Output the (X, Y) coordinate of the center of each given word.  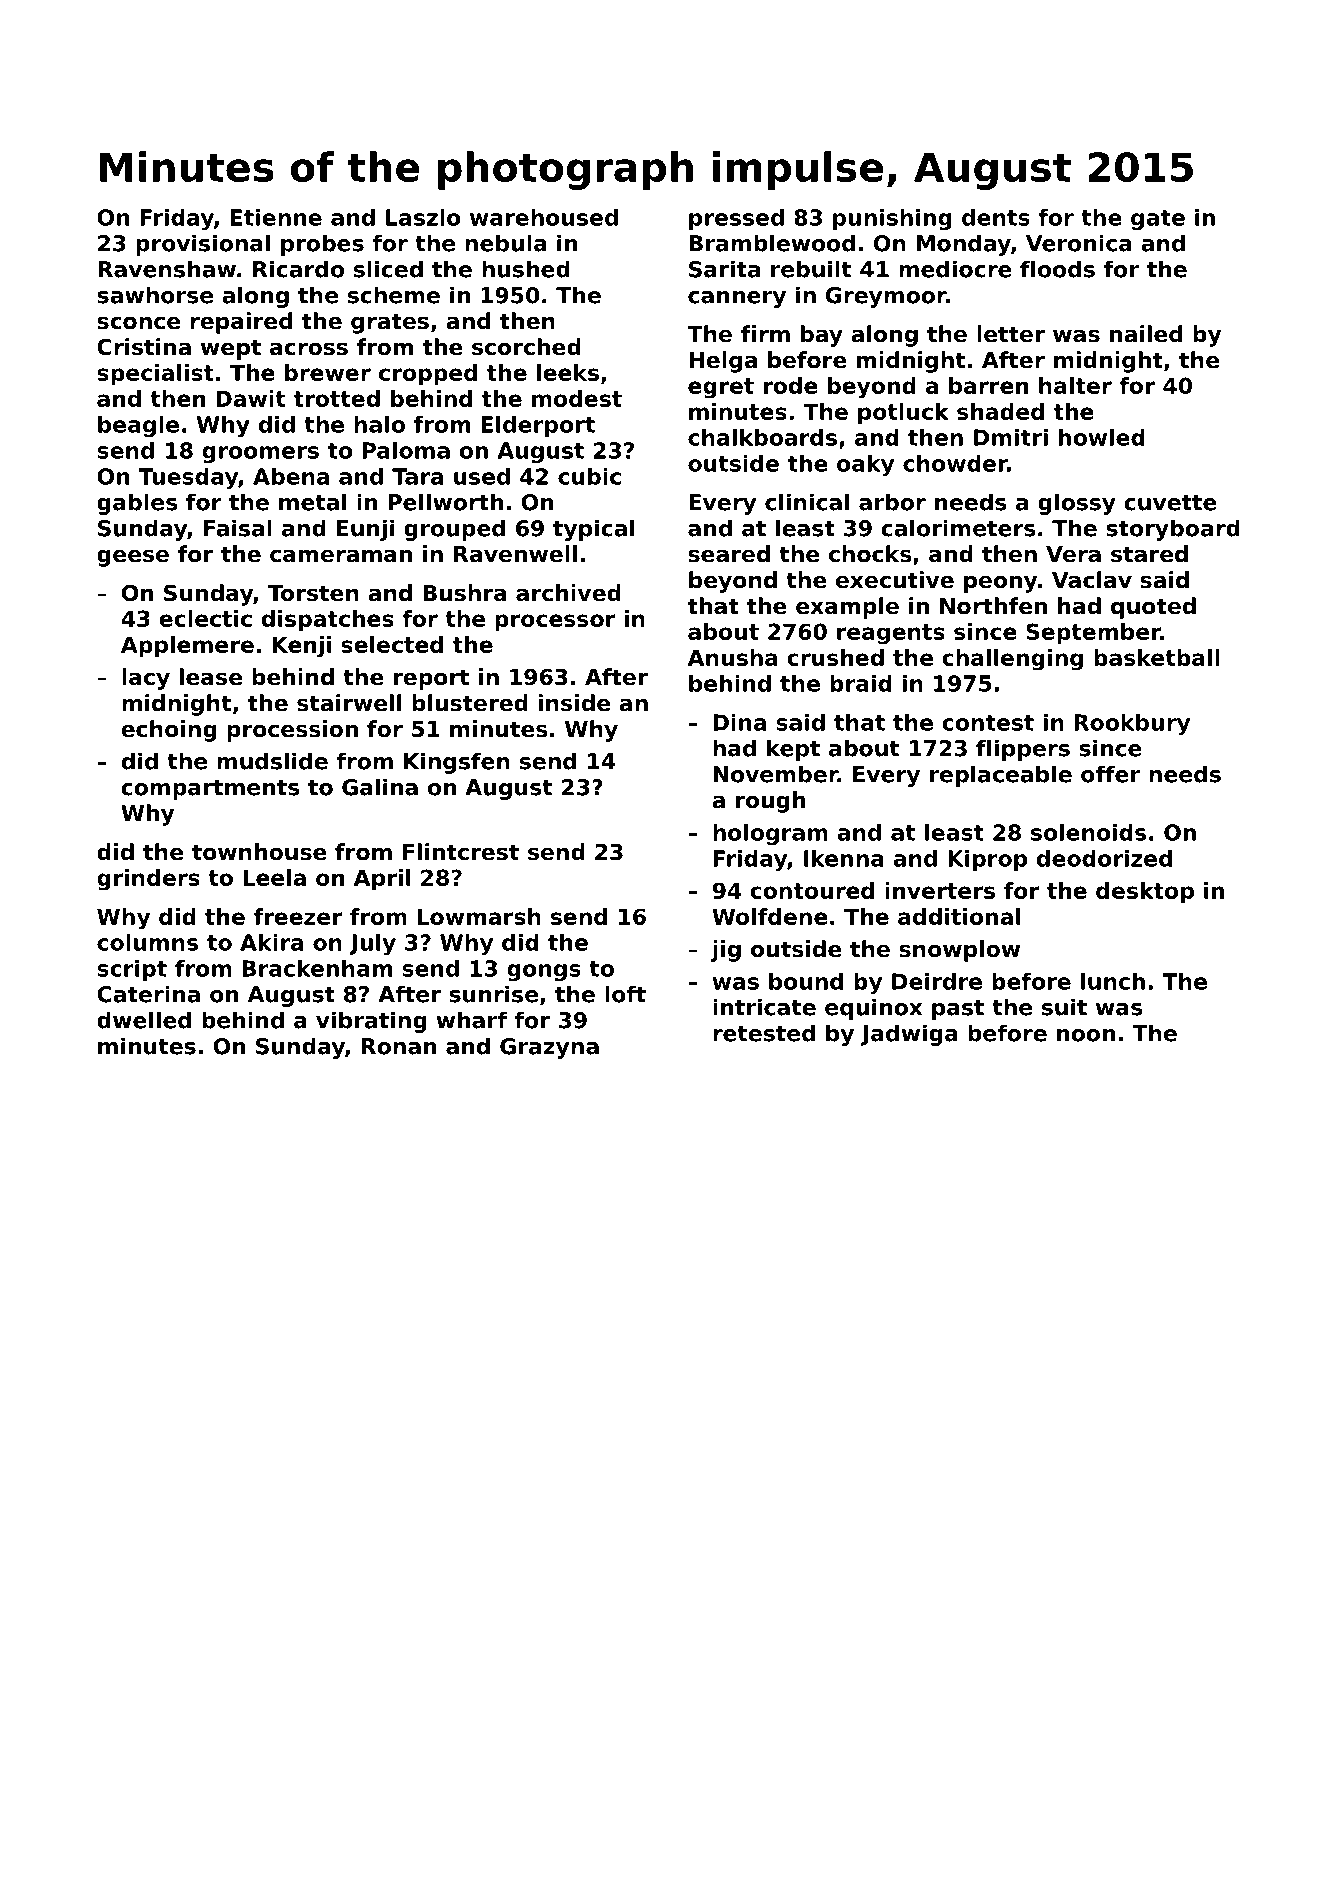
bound (806, 981)
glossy (1077, 504)
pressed (736, 219)
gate (1158, 220)
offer (1110, 774)
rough (770, 802)
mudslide (272, 761)
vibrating (371, 1022)
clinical (807, 502)
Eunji (365, 530)
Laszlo (423, 217)
